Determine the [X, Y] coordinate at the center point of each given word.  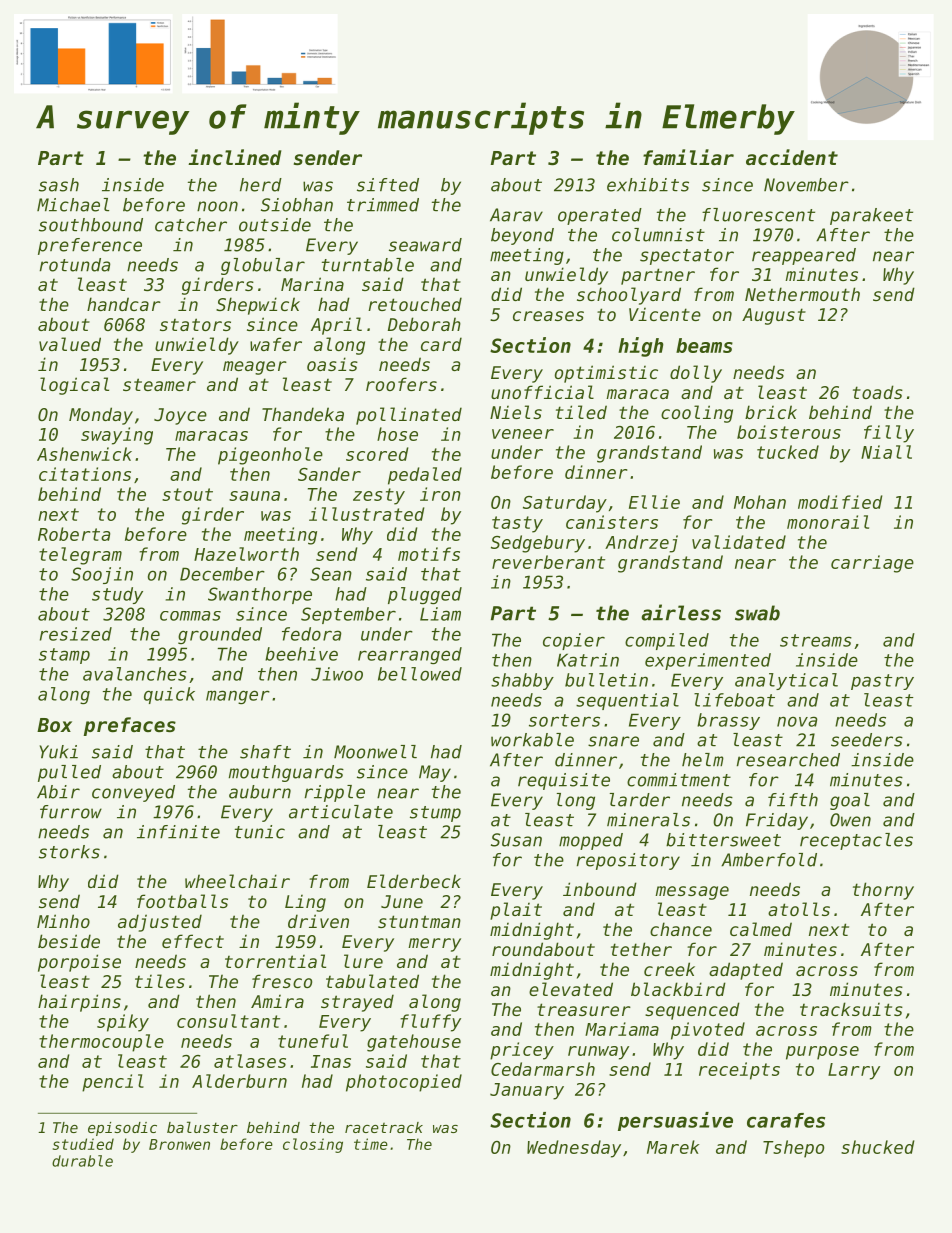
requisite [564, 781]
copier [574, 641]
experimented [708, 661]
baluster [202, 1127]
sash [59, 185]
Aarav [516, 215]
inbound [600, 889]
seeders [867, 740]
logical [74, 386]
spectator [687, 257]
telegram [80, 556]
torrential [275, 961]
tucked [788, 452]
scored [377, 454]
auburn [260, 792]
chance [681, 929]
